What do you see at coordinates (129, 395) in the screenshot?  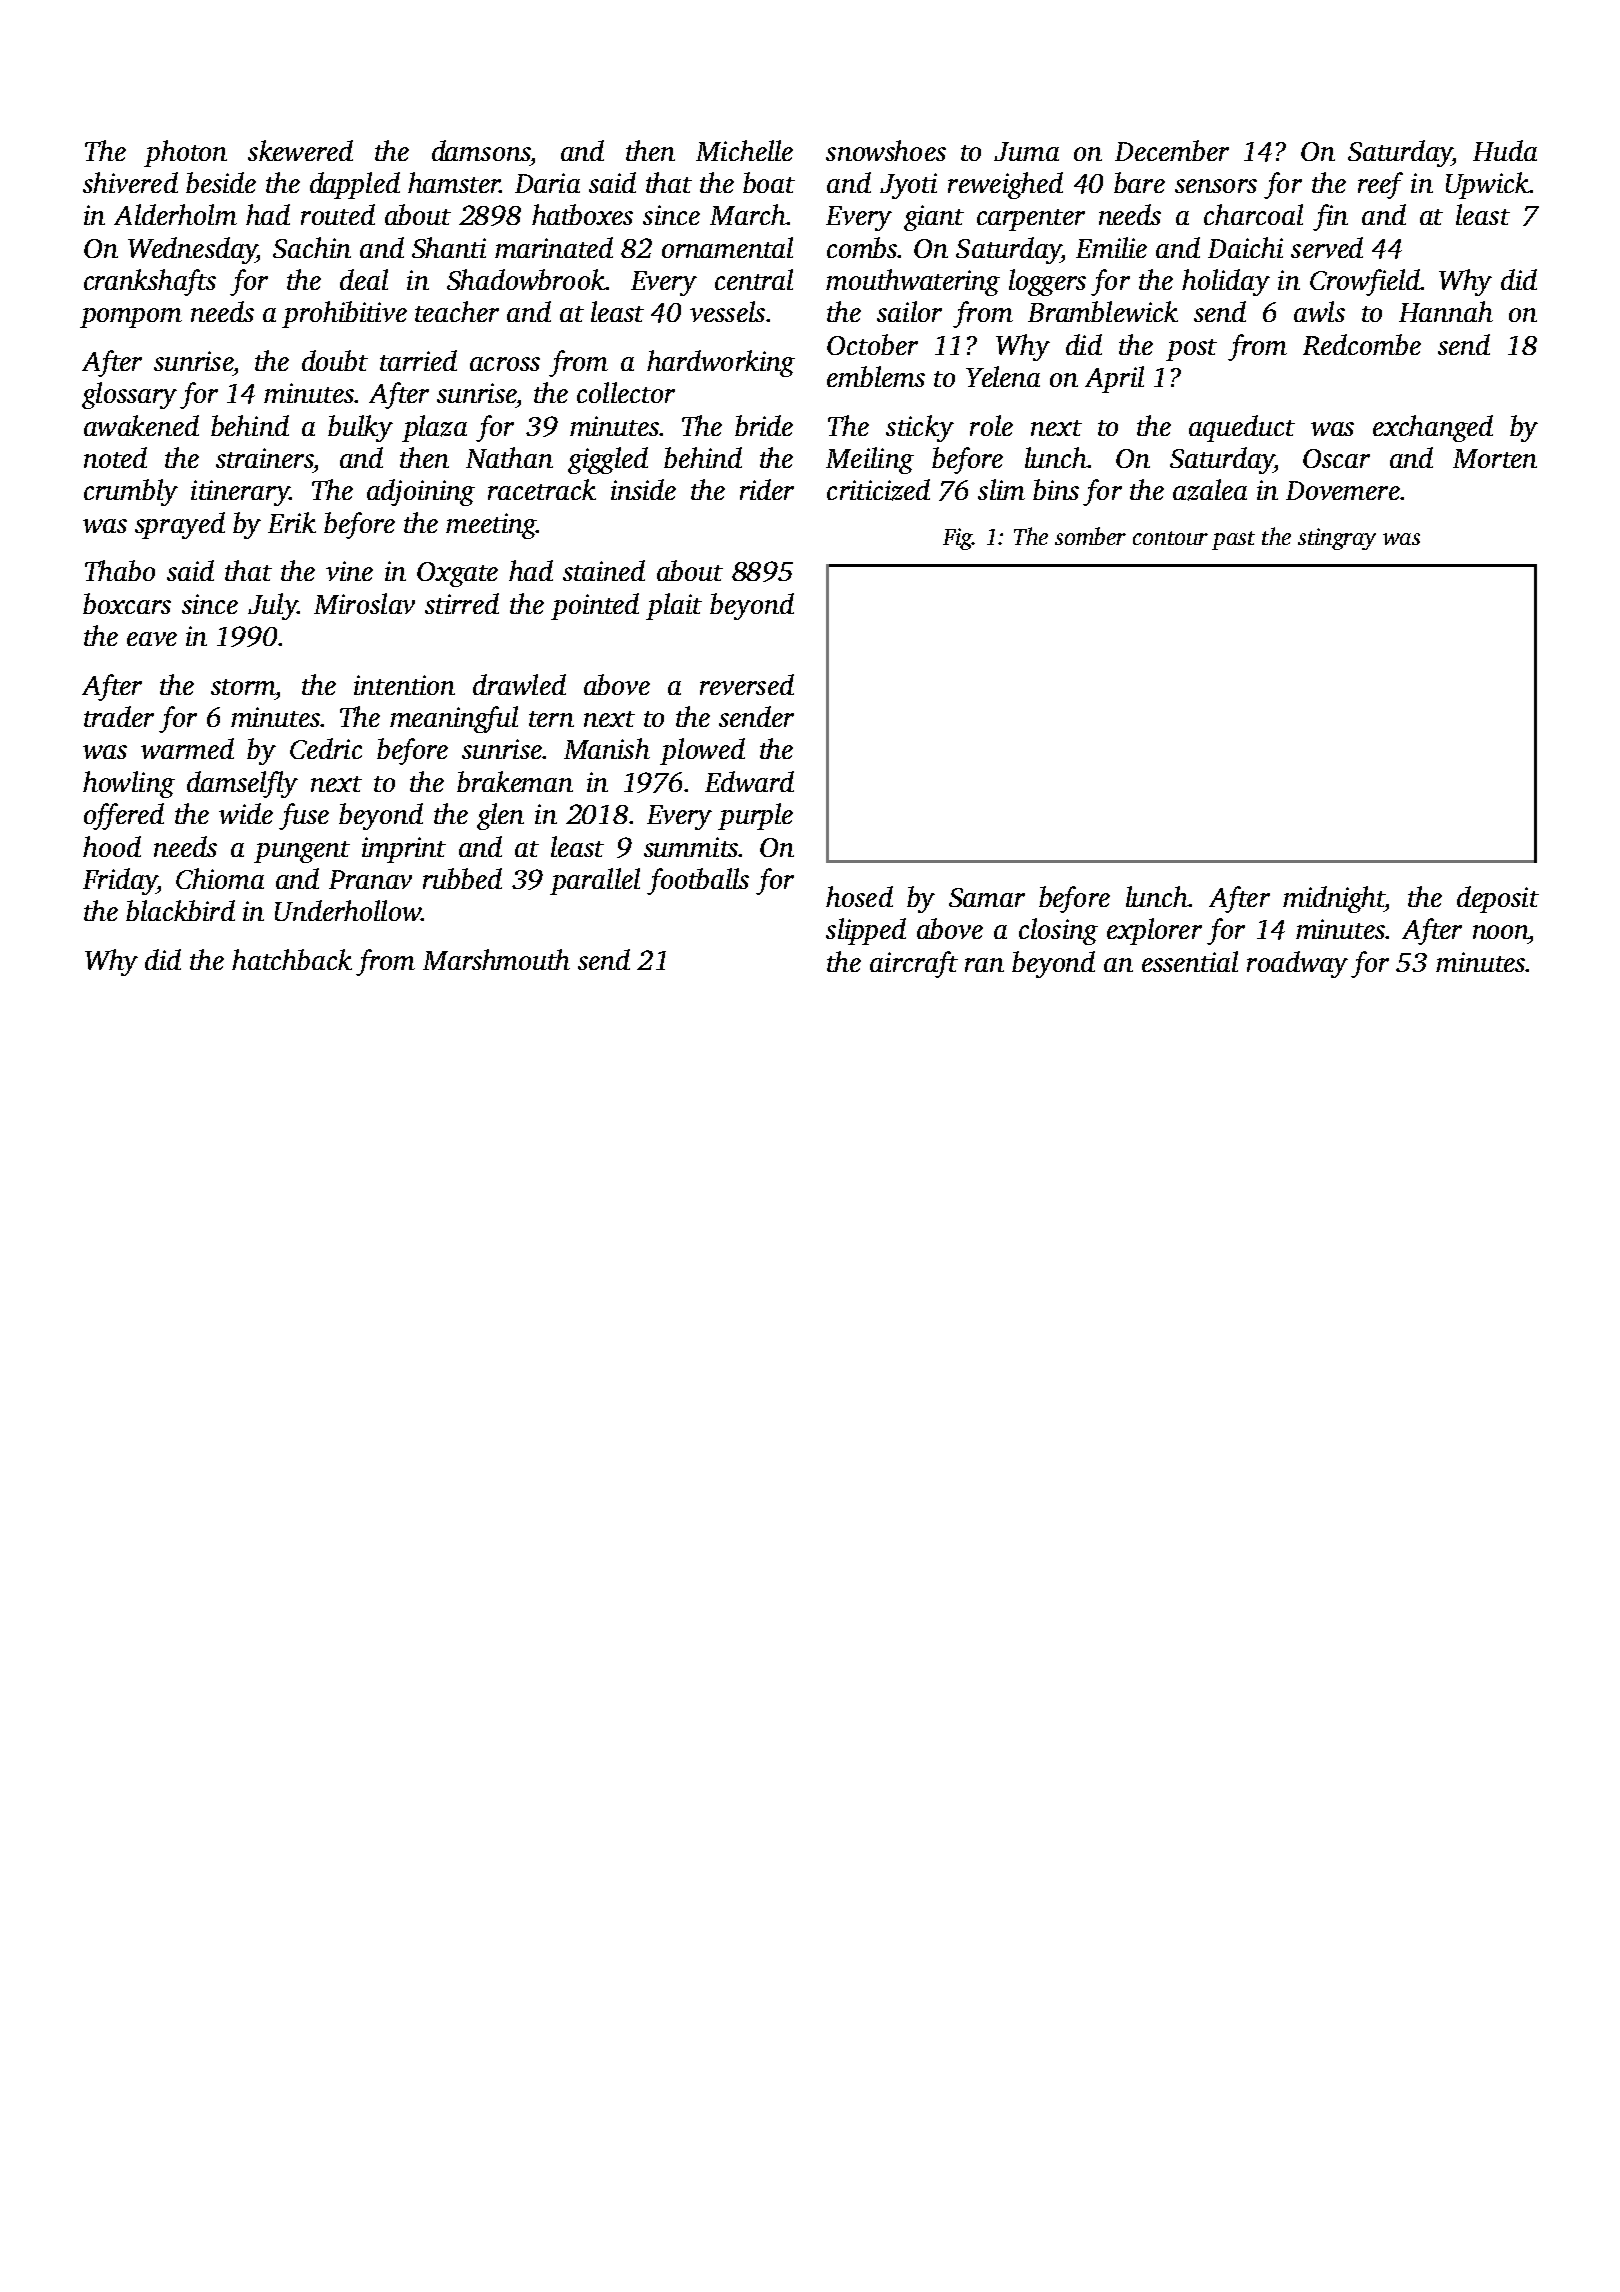 I see `glossary` at bounding box center [129, 395].
